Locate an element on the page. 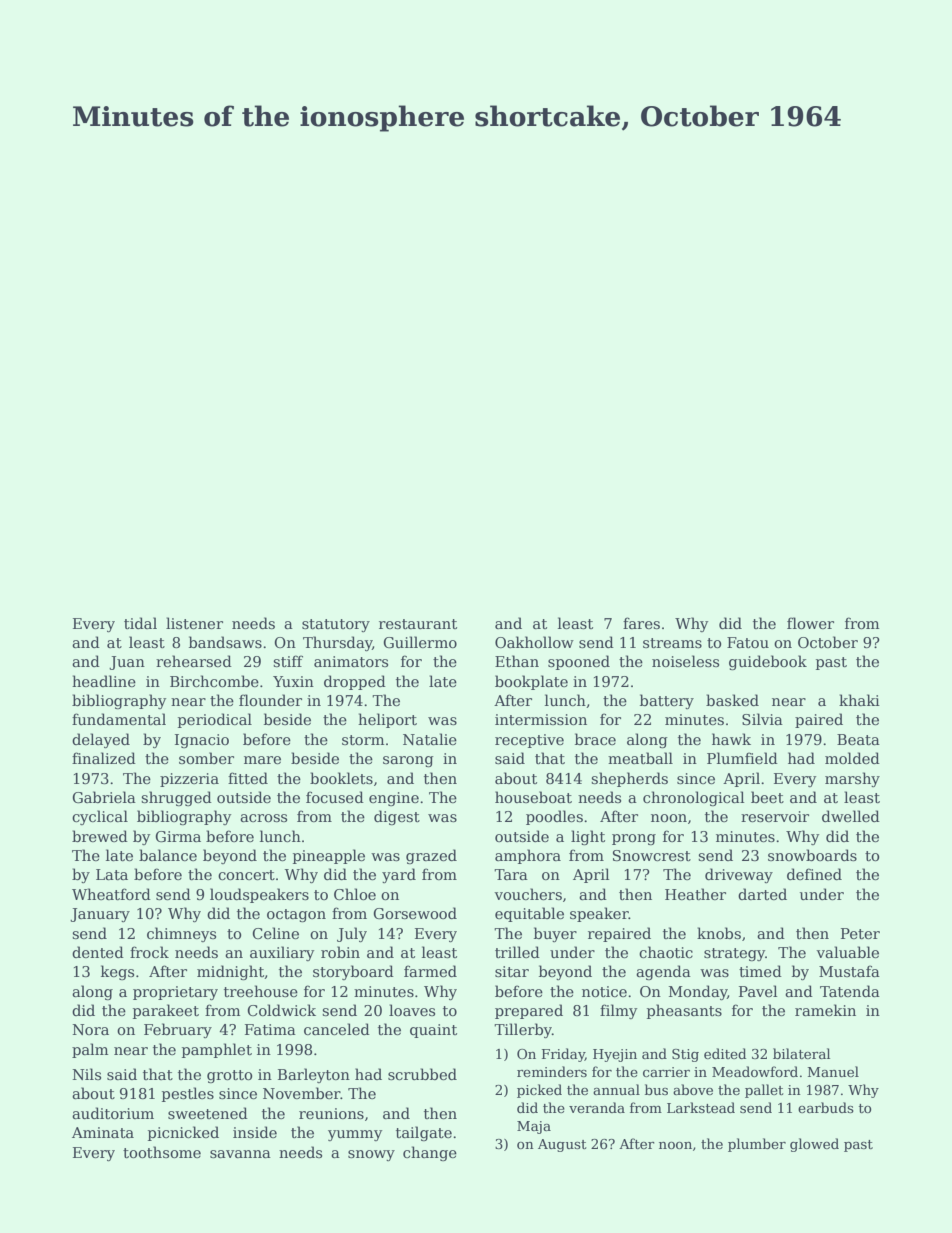 This image has height=1233, width=952. toothsome is located at coordinates (162, 1152).
